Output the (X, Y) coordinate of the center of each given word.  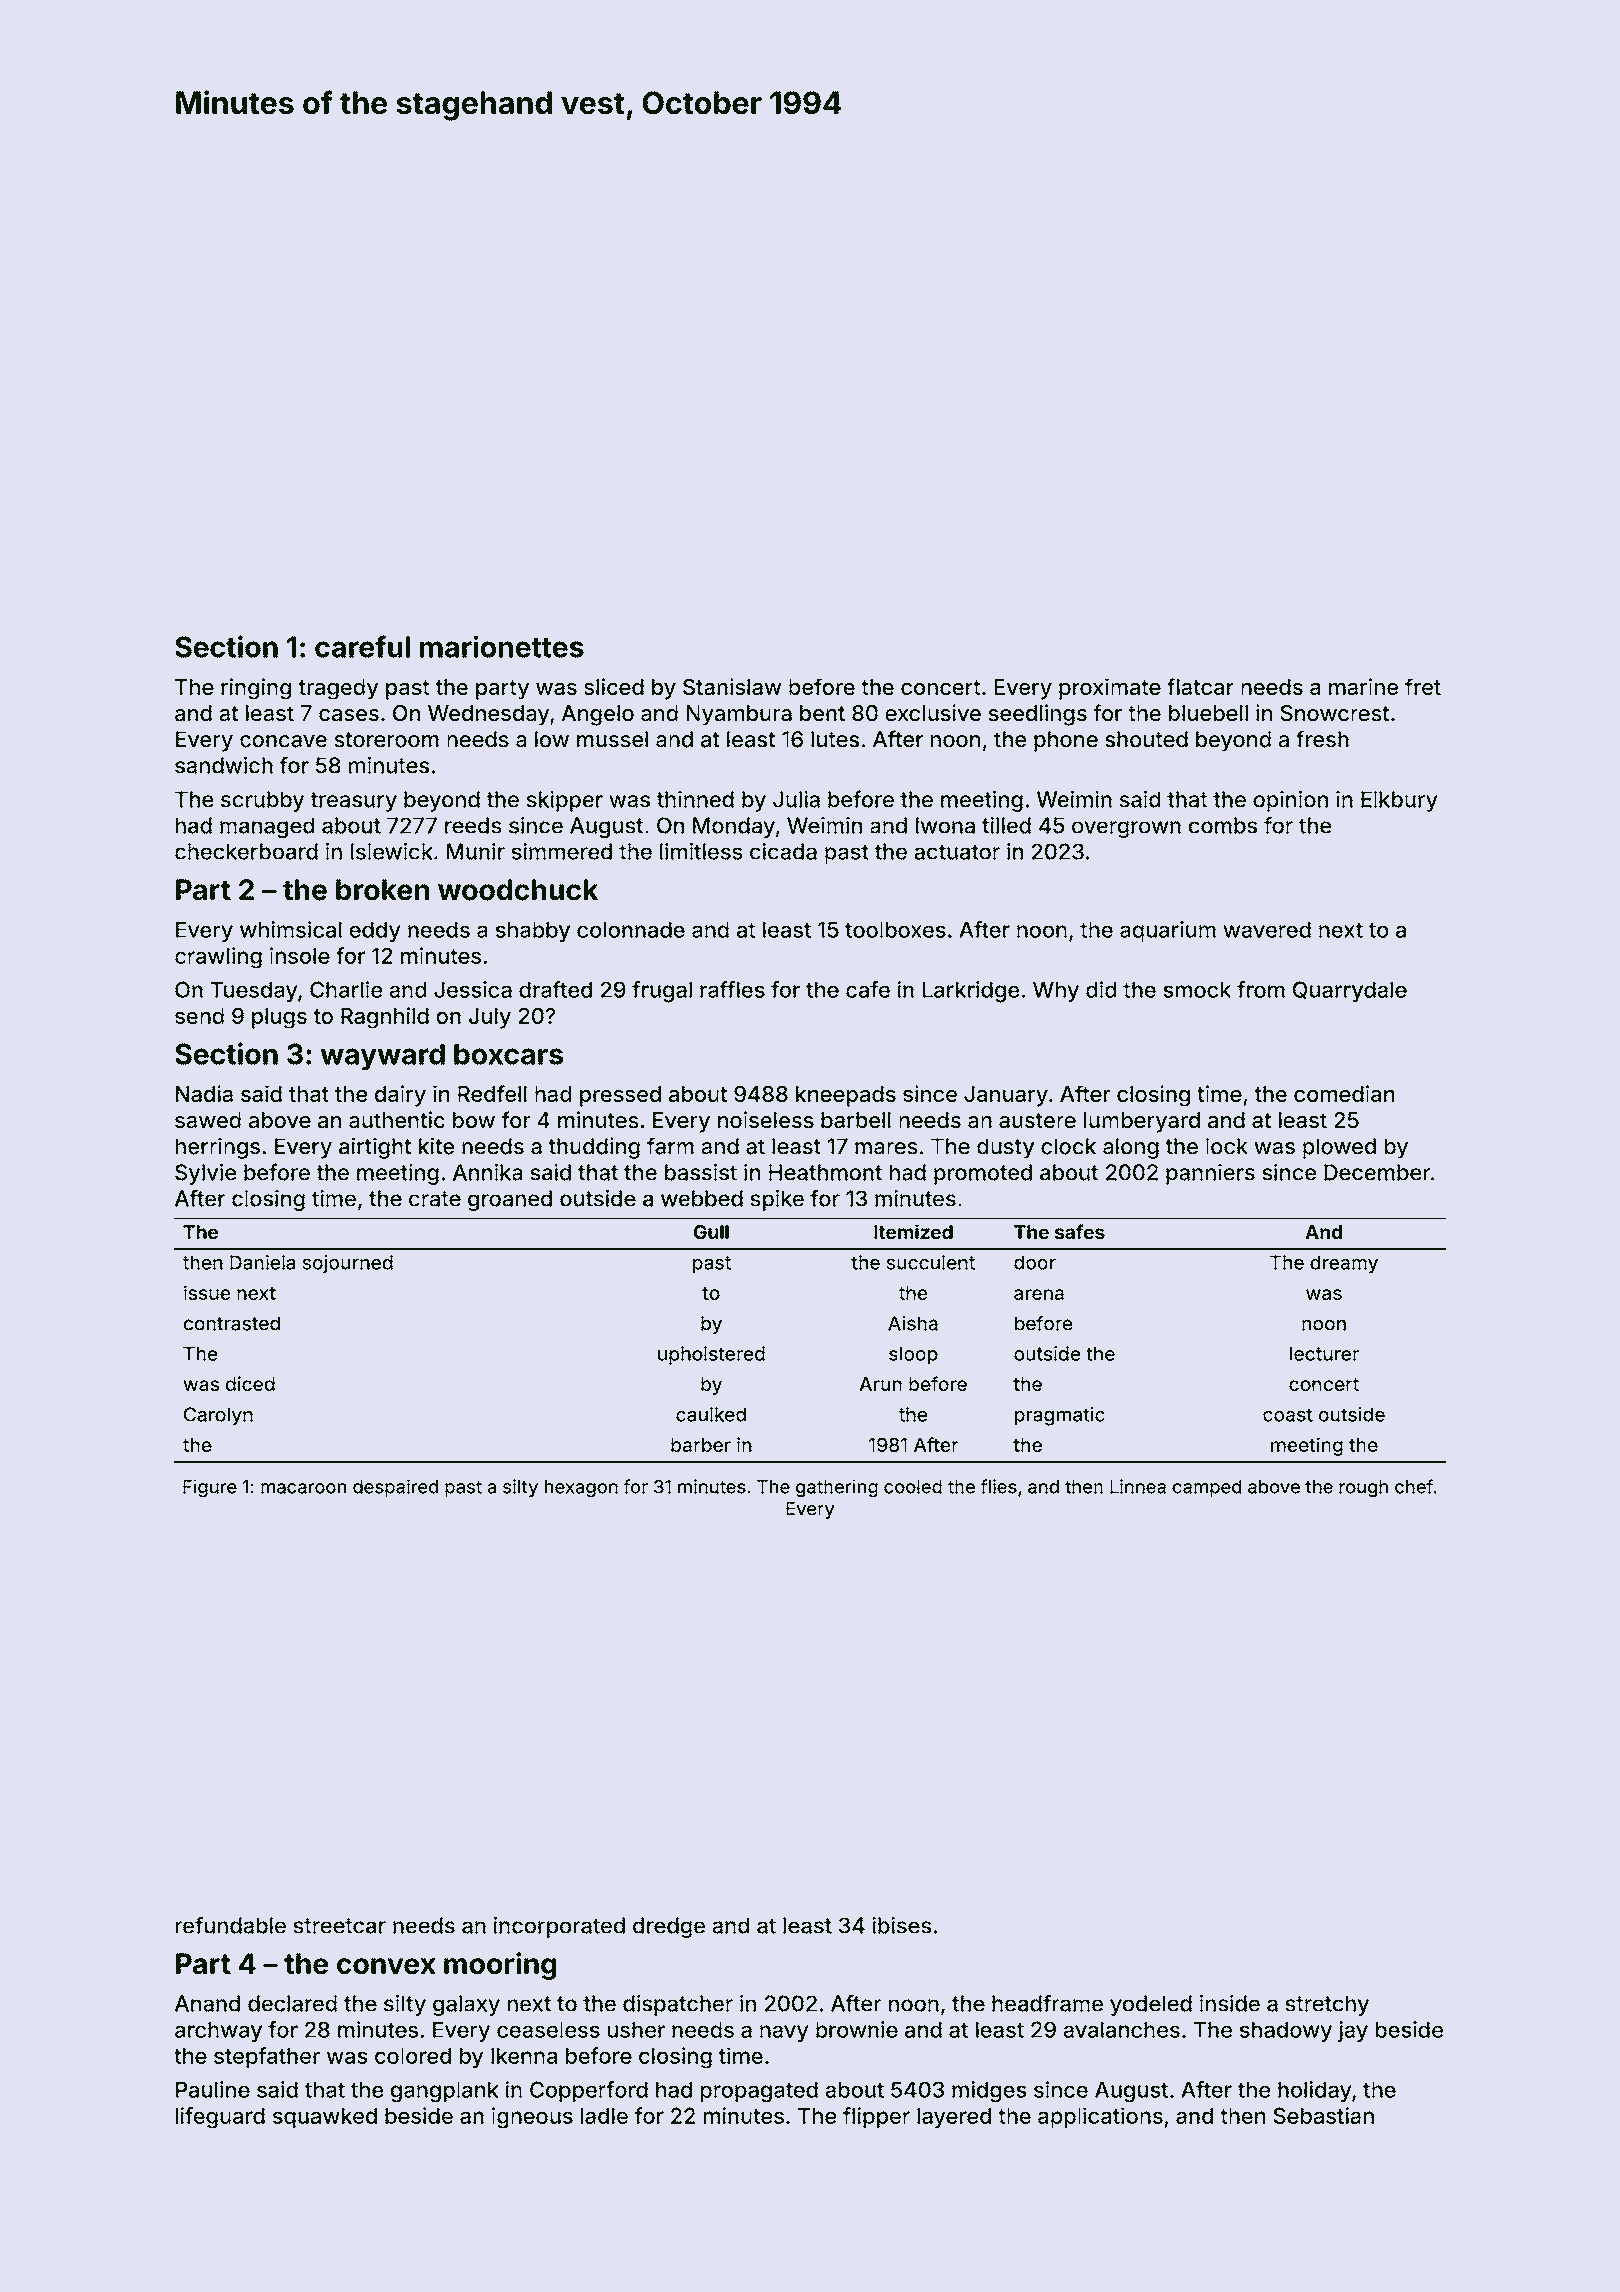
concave (283, 741)
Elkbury (1399, 801)
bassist (701, 1172)
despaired (395, 1488)
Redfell (492, 1093)
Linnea (1138, 1486)
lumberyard (1142, 1122)
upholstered (711, 1355)
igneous (532, 2118)
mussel (612, 739)
